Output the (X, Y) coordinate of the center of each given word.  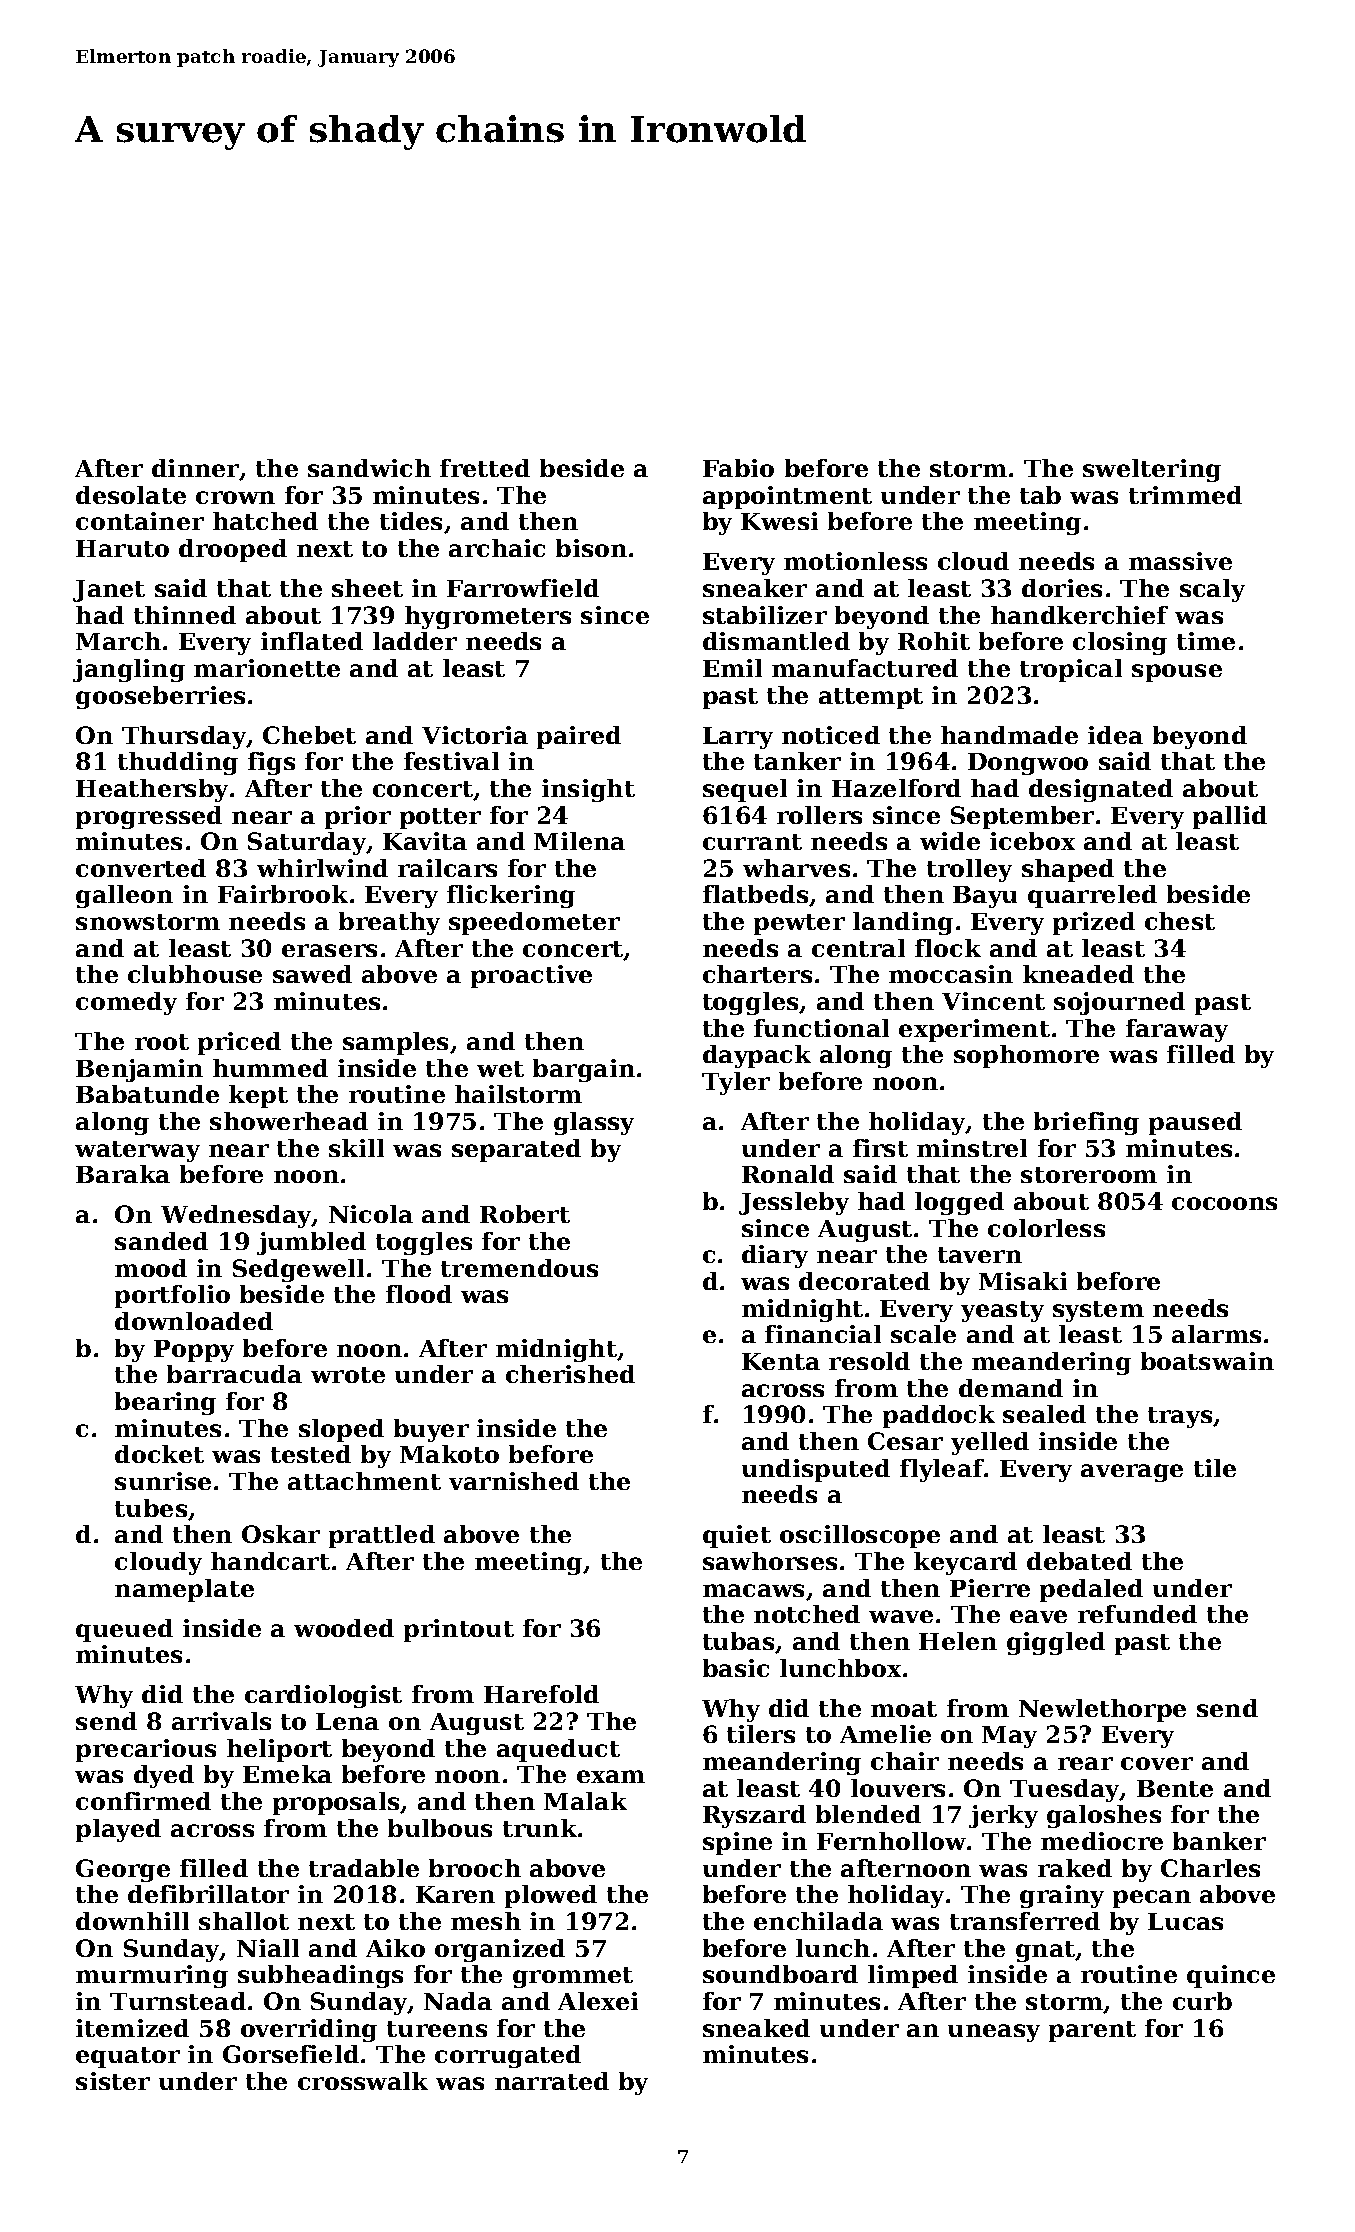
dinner (196, 469)
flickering (511, 896)
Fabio (738, 468)
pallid (1230, 817)
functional (821, 1028)
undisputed (816, 1470)
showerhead (289, 1121)
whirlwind (322, 868)
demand (1011, 1388)
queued (124, 1630)
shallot (244, 1921)
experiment (974, 1030)
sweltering (1152, 470)
